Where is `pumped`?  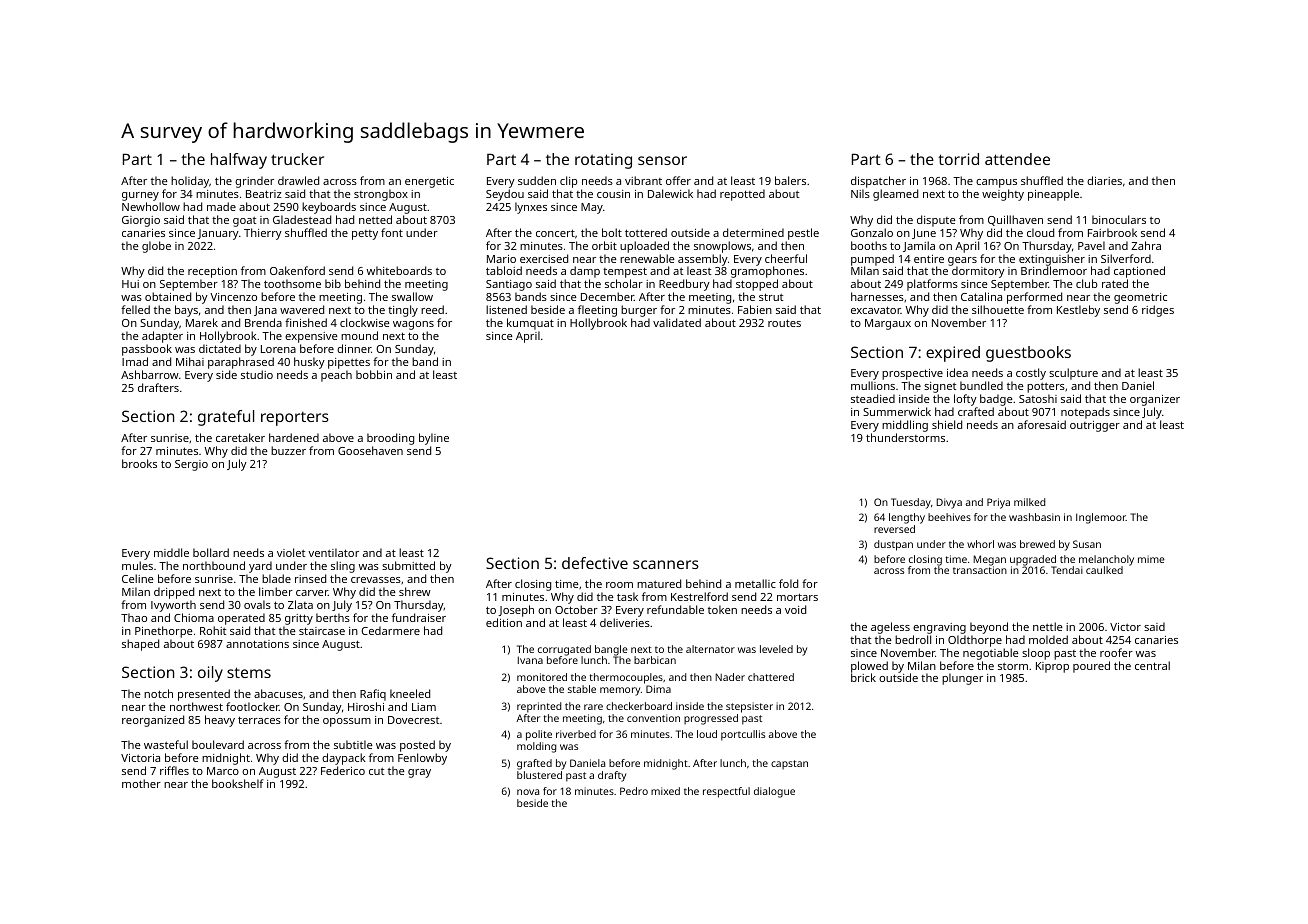
pumped is located at coordinates (872, 260).
